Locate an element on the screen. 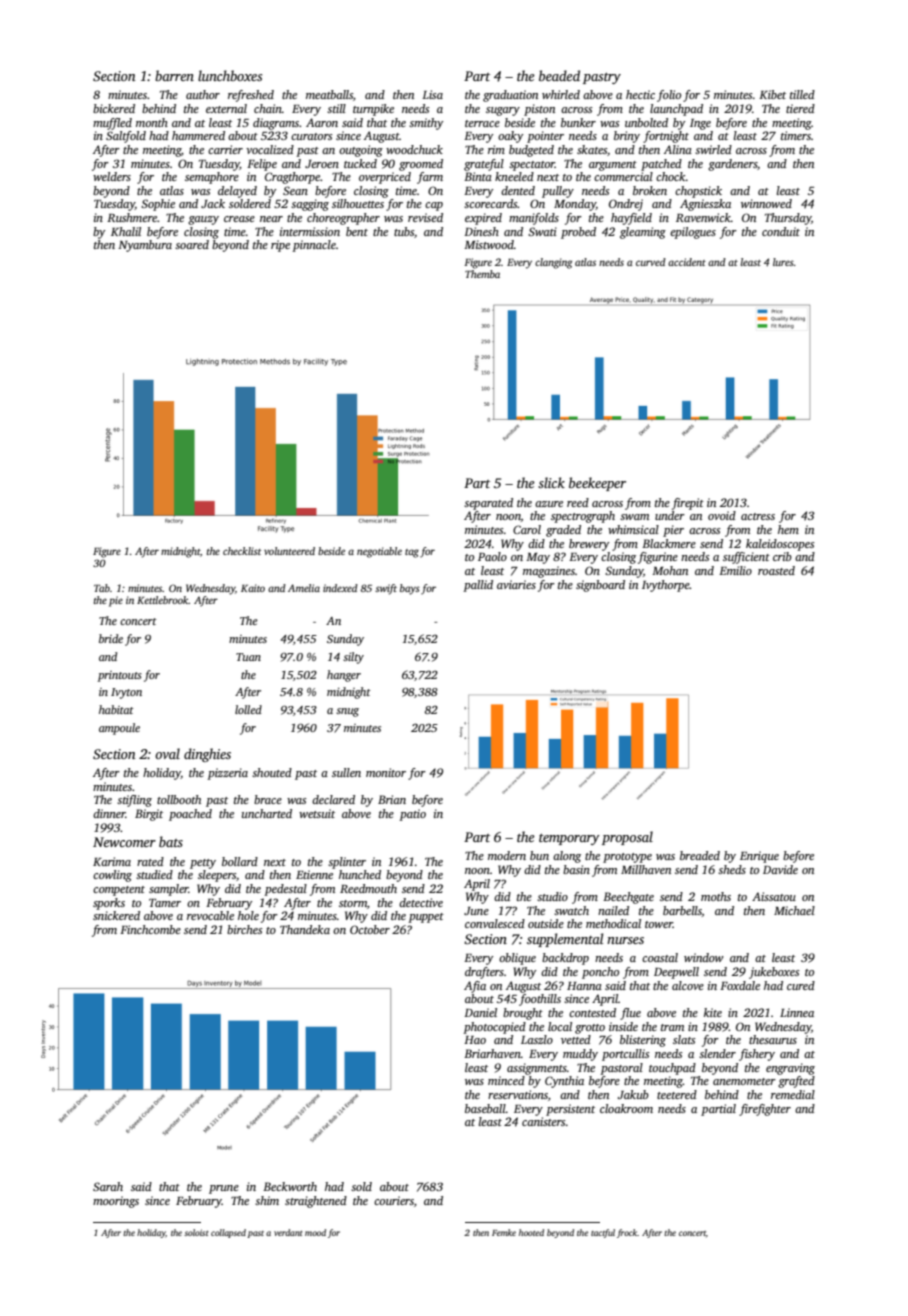 The width and height of the screenshot is (908, 1316). Cynthia is located at coordinates (564, 1082).
